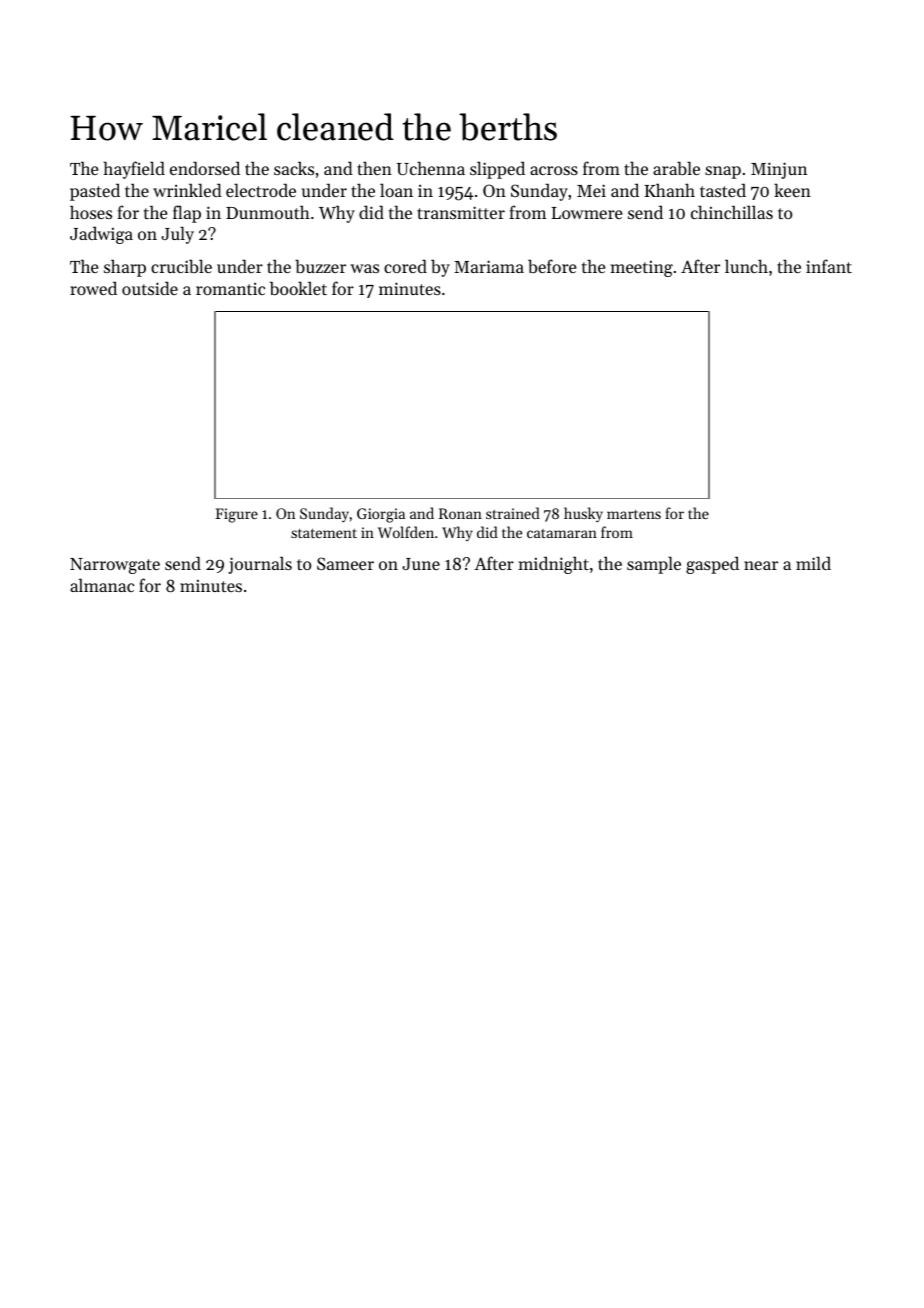 Image resolution: width=924 pixels, height=1308 pixels. What do you see at coordinates (260, 565) in the page?
I see `journals` at bounding box center [260, 565].
